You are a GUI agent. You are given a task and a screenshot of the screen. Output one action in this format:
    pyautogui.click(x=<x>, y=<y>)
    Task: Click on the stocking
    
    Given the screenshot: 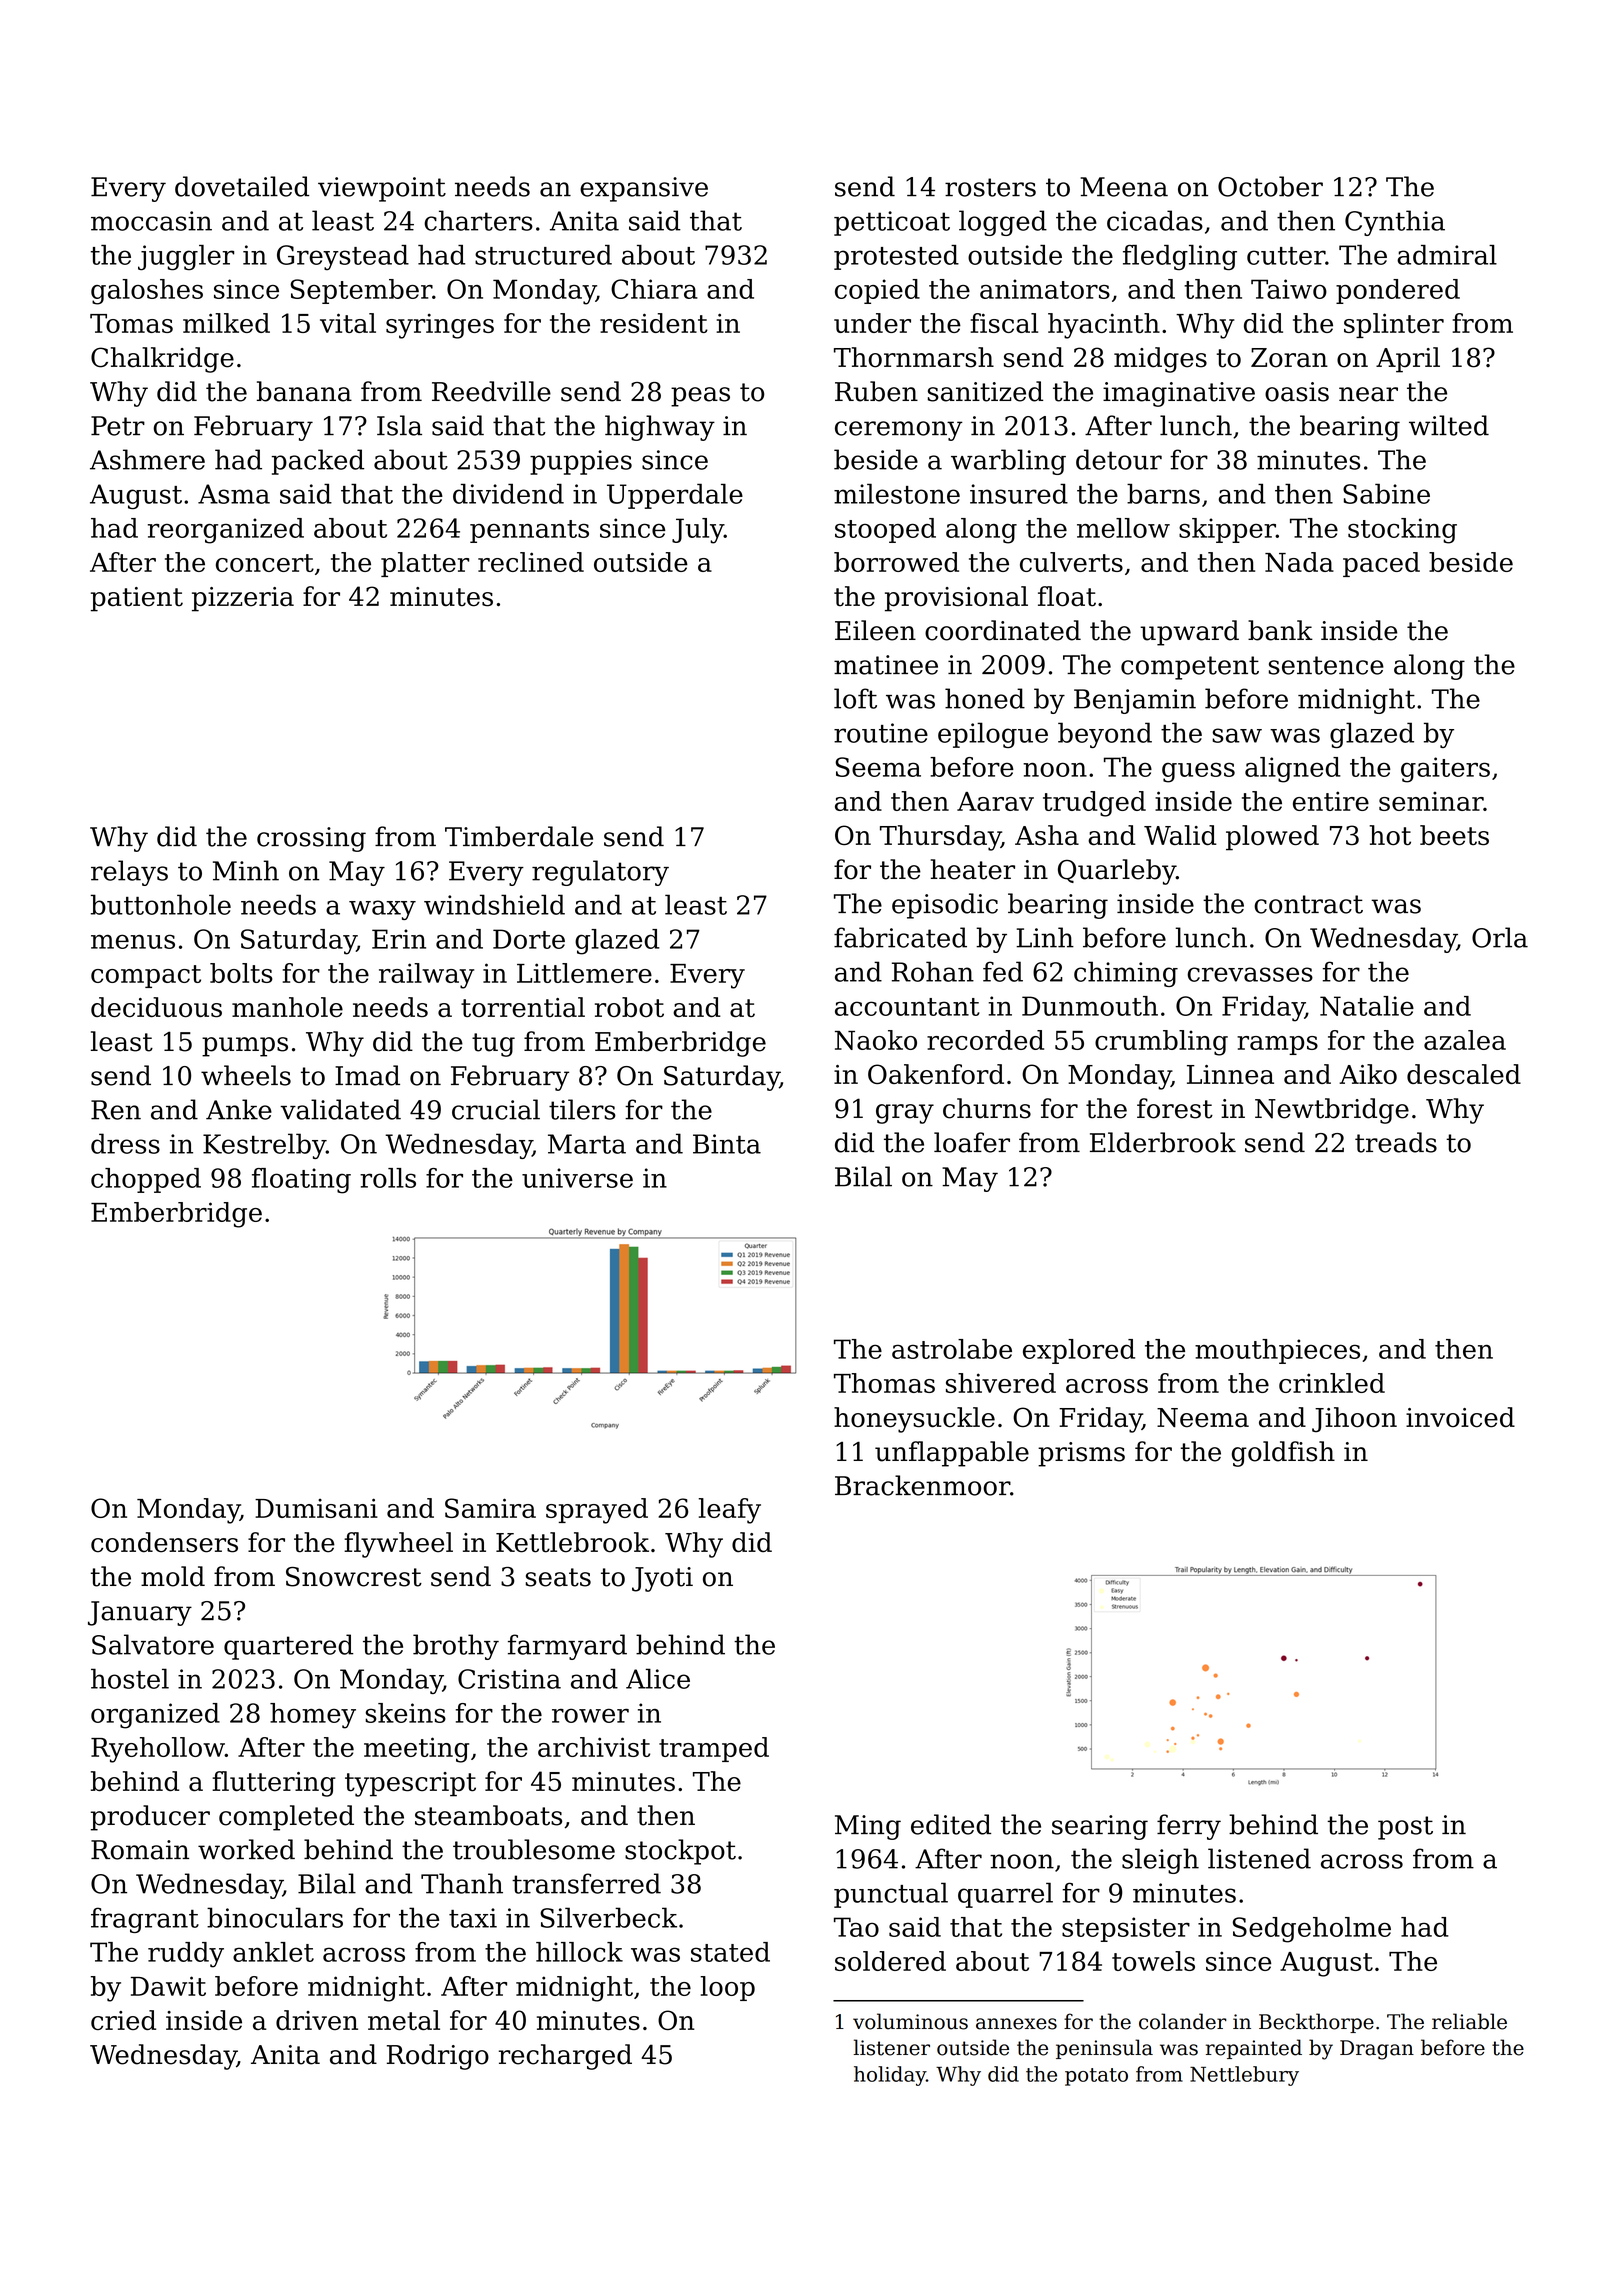 What is the action you would take?
    pyautogui.click(x=1402, y=531)
